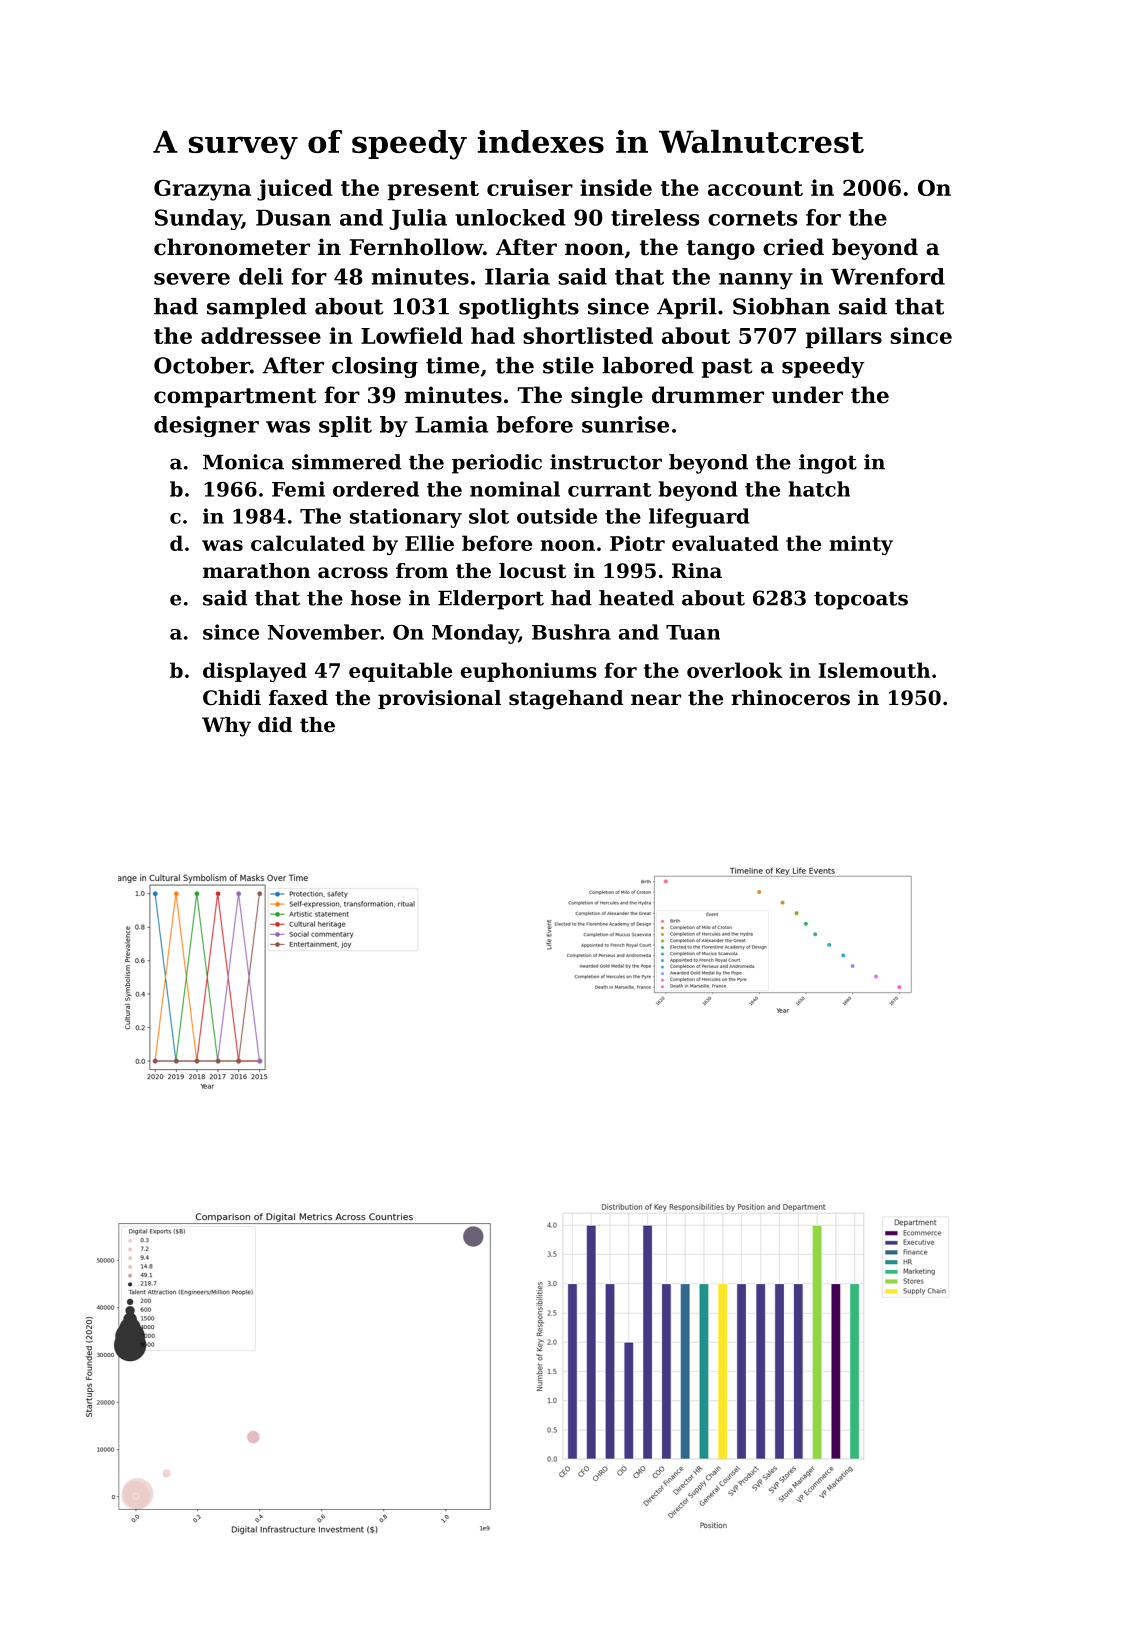 The image size is (1127, 1632). I want to click on did, so click(275, 725).
